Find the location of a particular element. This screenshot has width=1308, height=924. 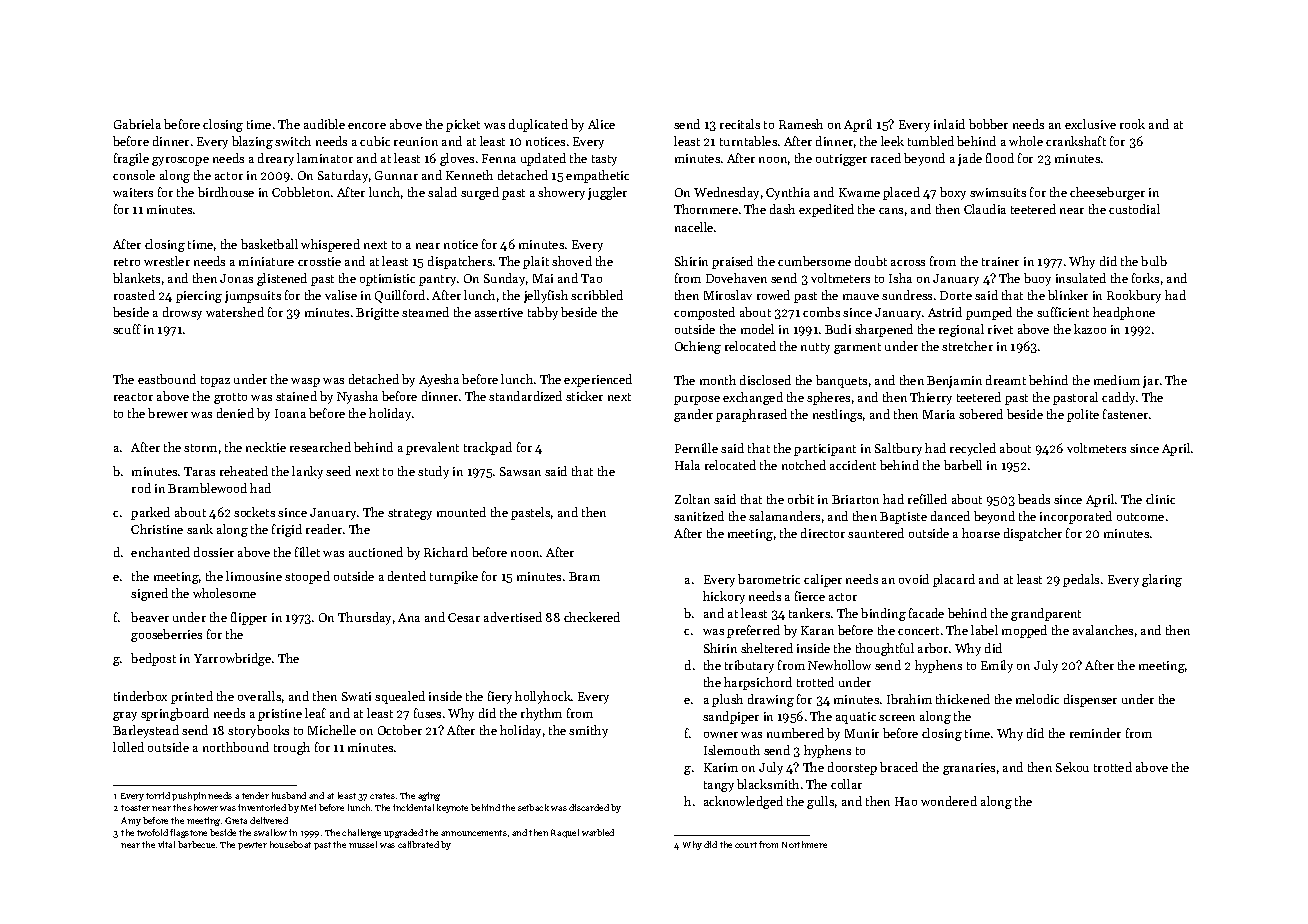

brewer is located at coordinates (168, 413).
